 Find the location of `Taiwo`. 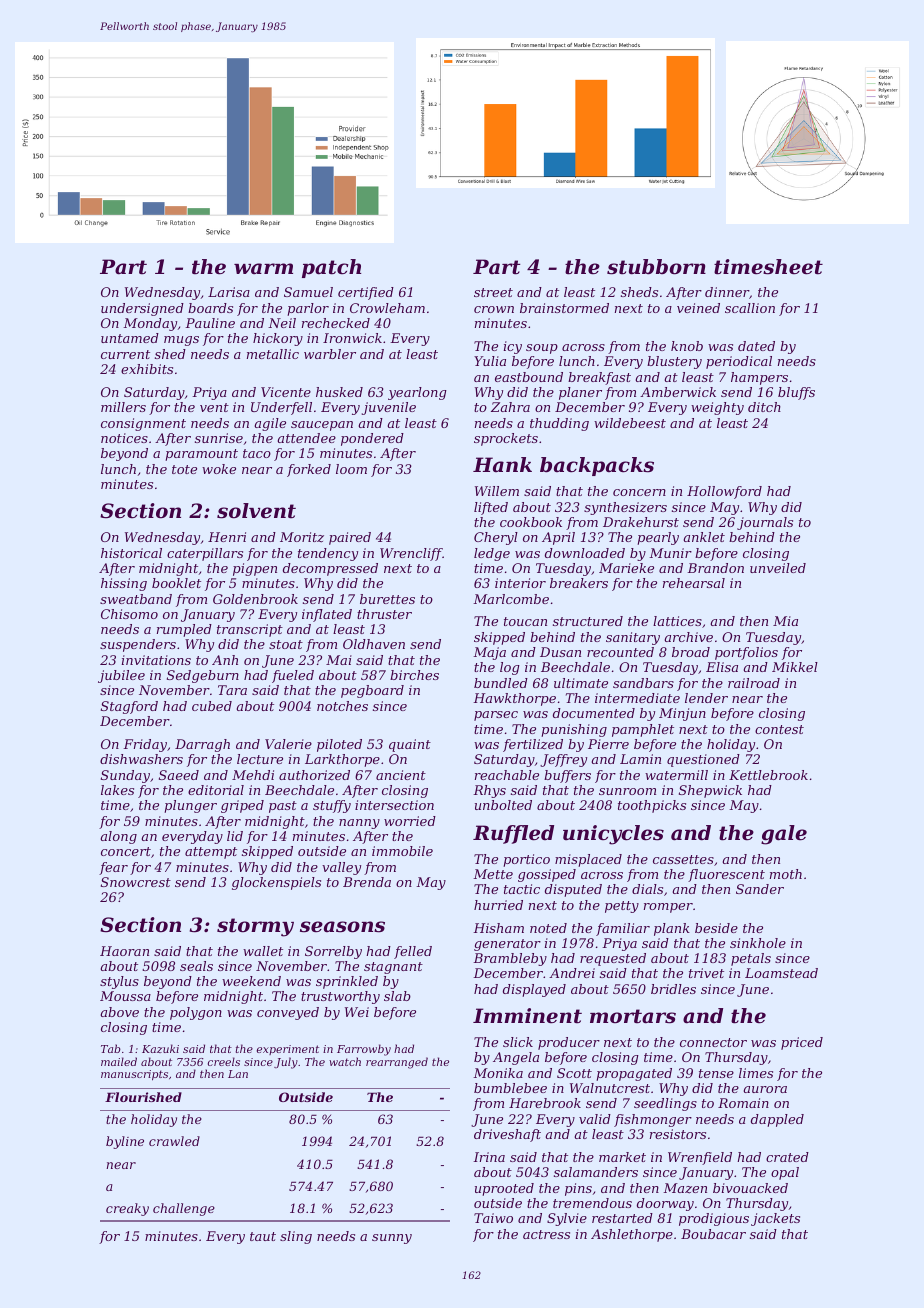

Taiwo is located at coordinates (493, 1218).
